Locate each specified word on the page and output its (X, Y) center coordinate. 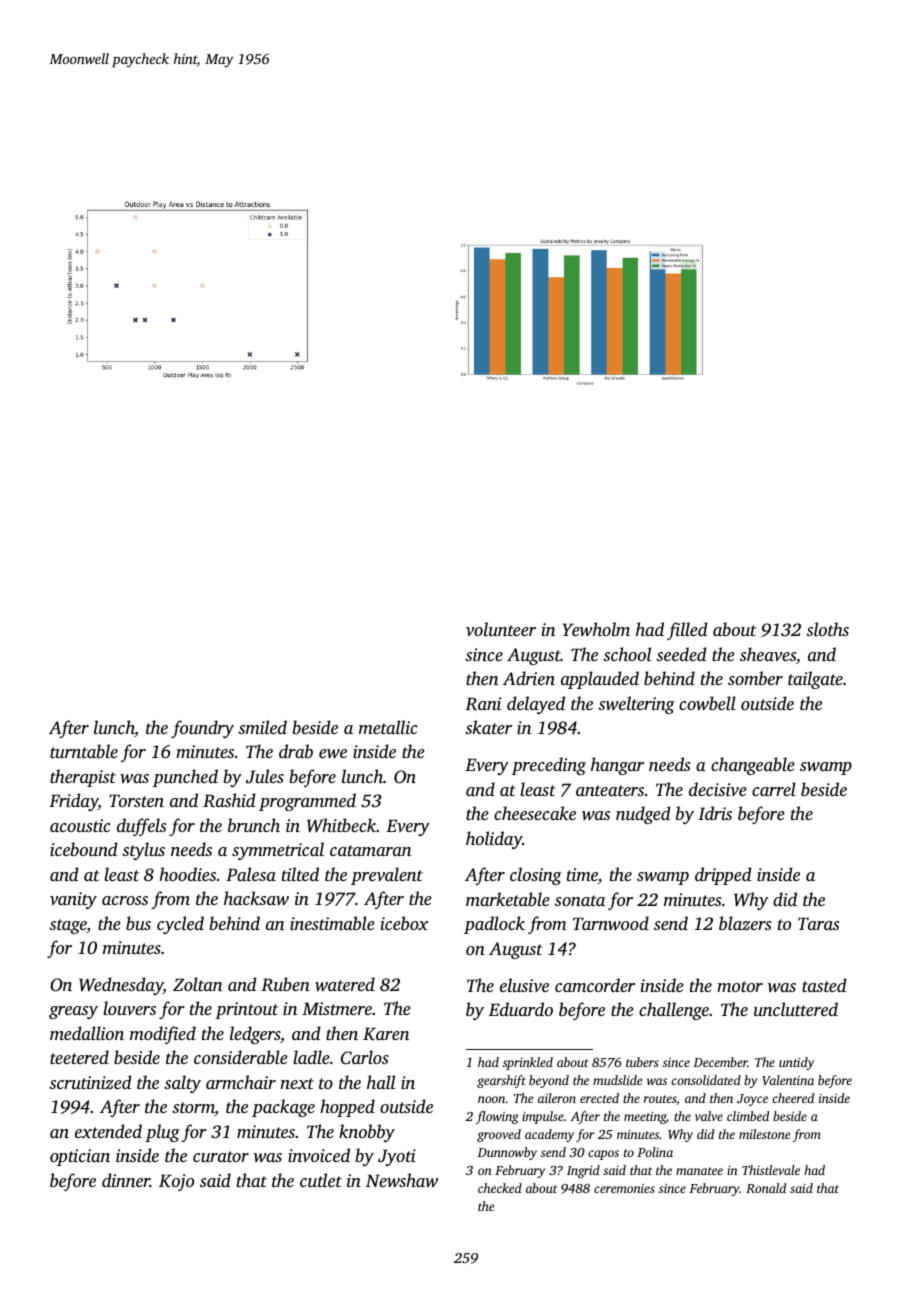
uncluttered (796, 1009)
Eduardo (521, 1009)
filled (687, 631)
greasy (73, 1012)
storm (193, 1109)
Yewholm (596, 629)
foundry (202, 729)
